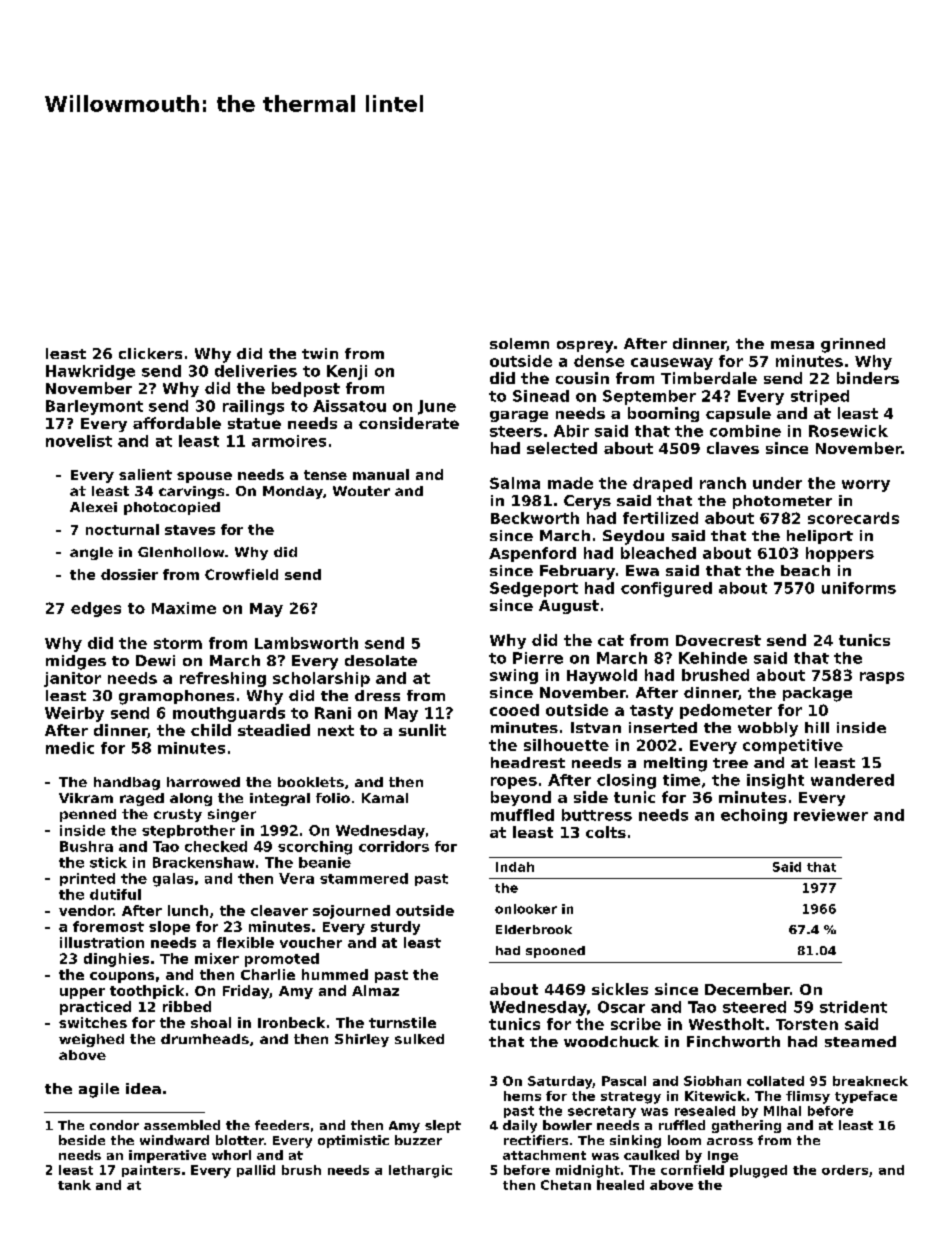  What do you see at coordinates (205, 1039) in the screenshot?
I see `drumheads` at bounding box center [205, 1039].
